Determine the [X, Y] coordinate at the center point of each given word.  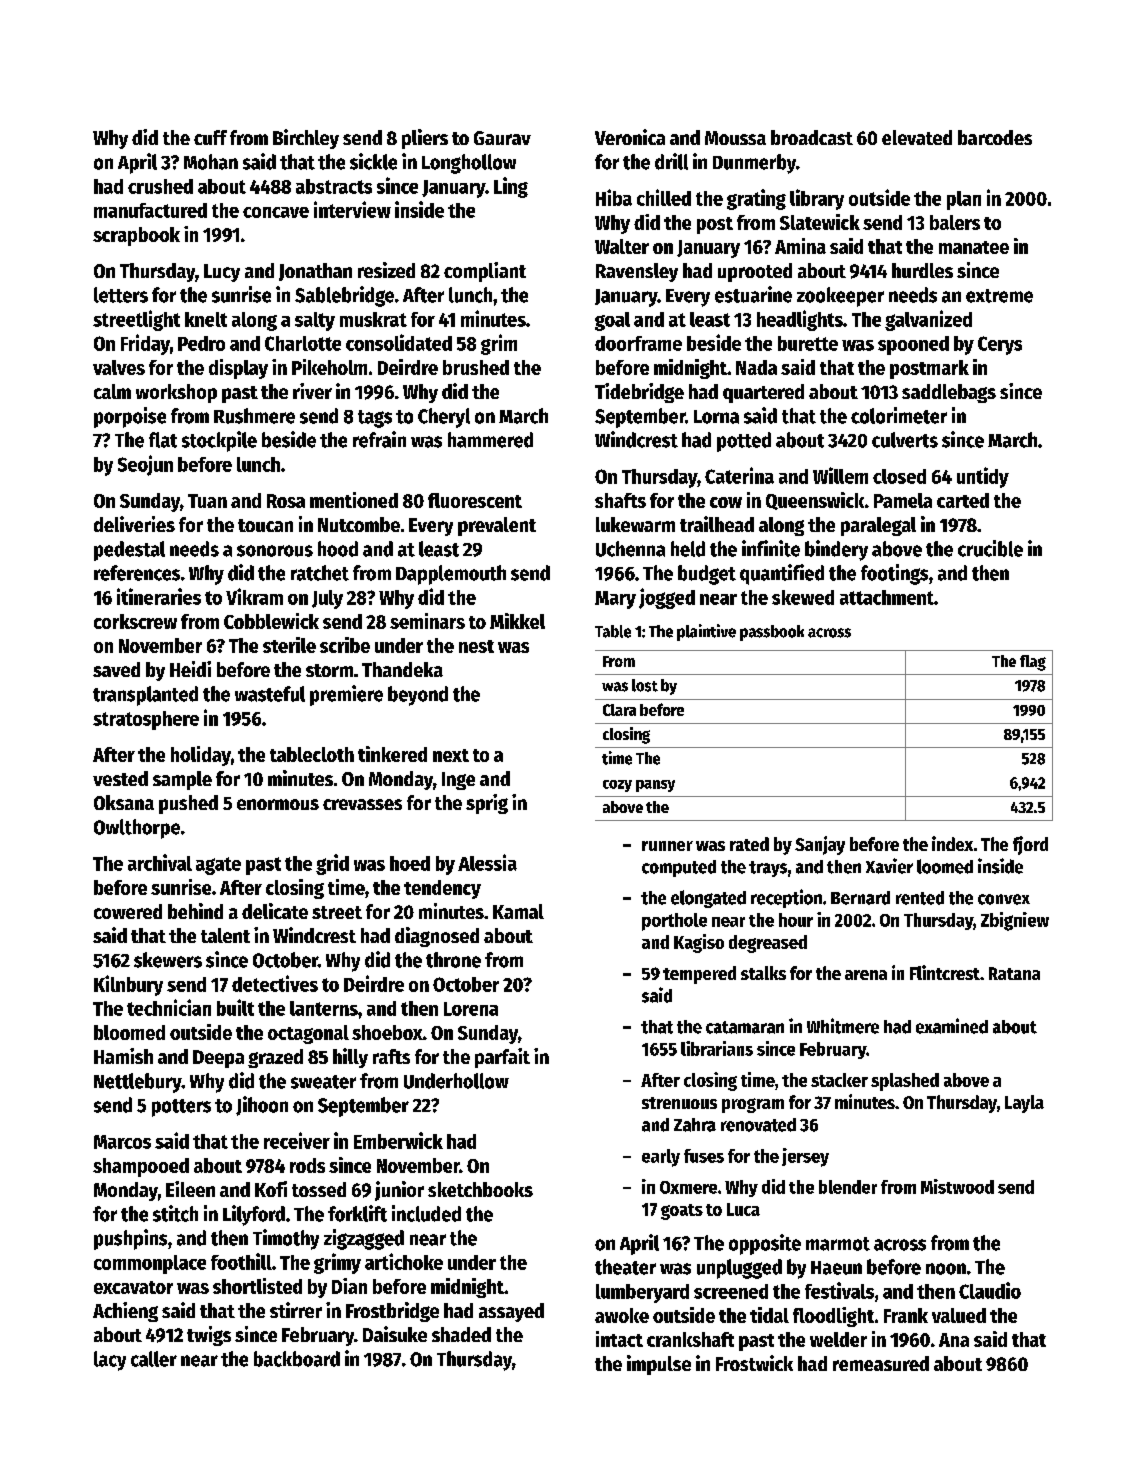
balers [955, 222]
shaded [461, 1334]
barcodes [995, 137]
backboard [297, 1359]
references [137, 573]
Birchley [306, 139]
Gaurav [502, 138]
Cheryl [444, 418]
